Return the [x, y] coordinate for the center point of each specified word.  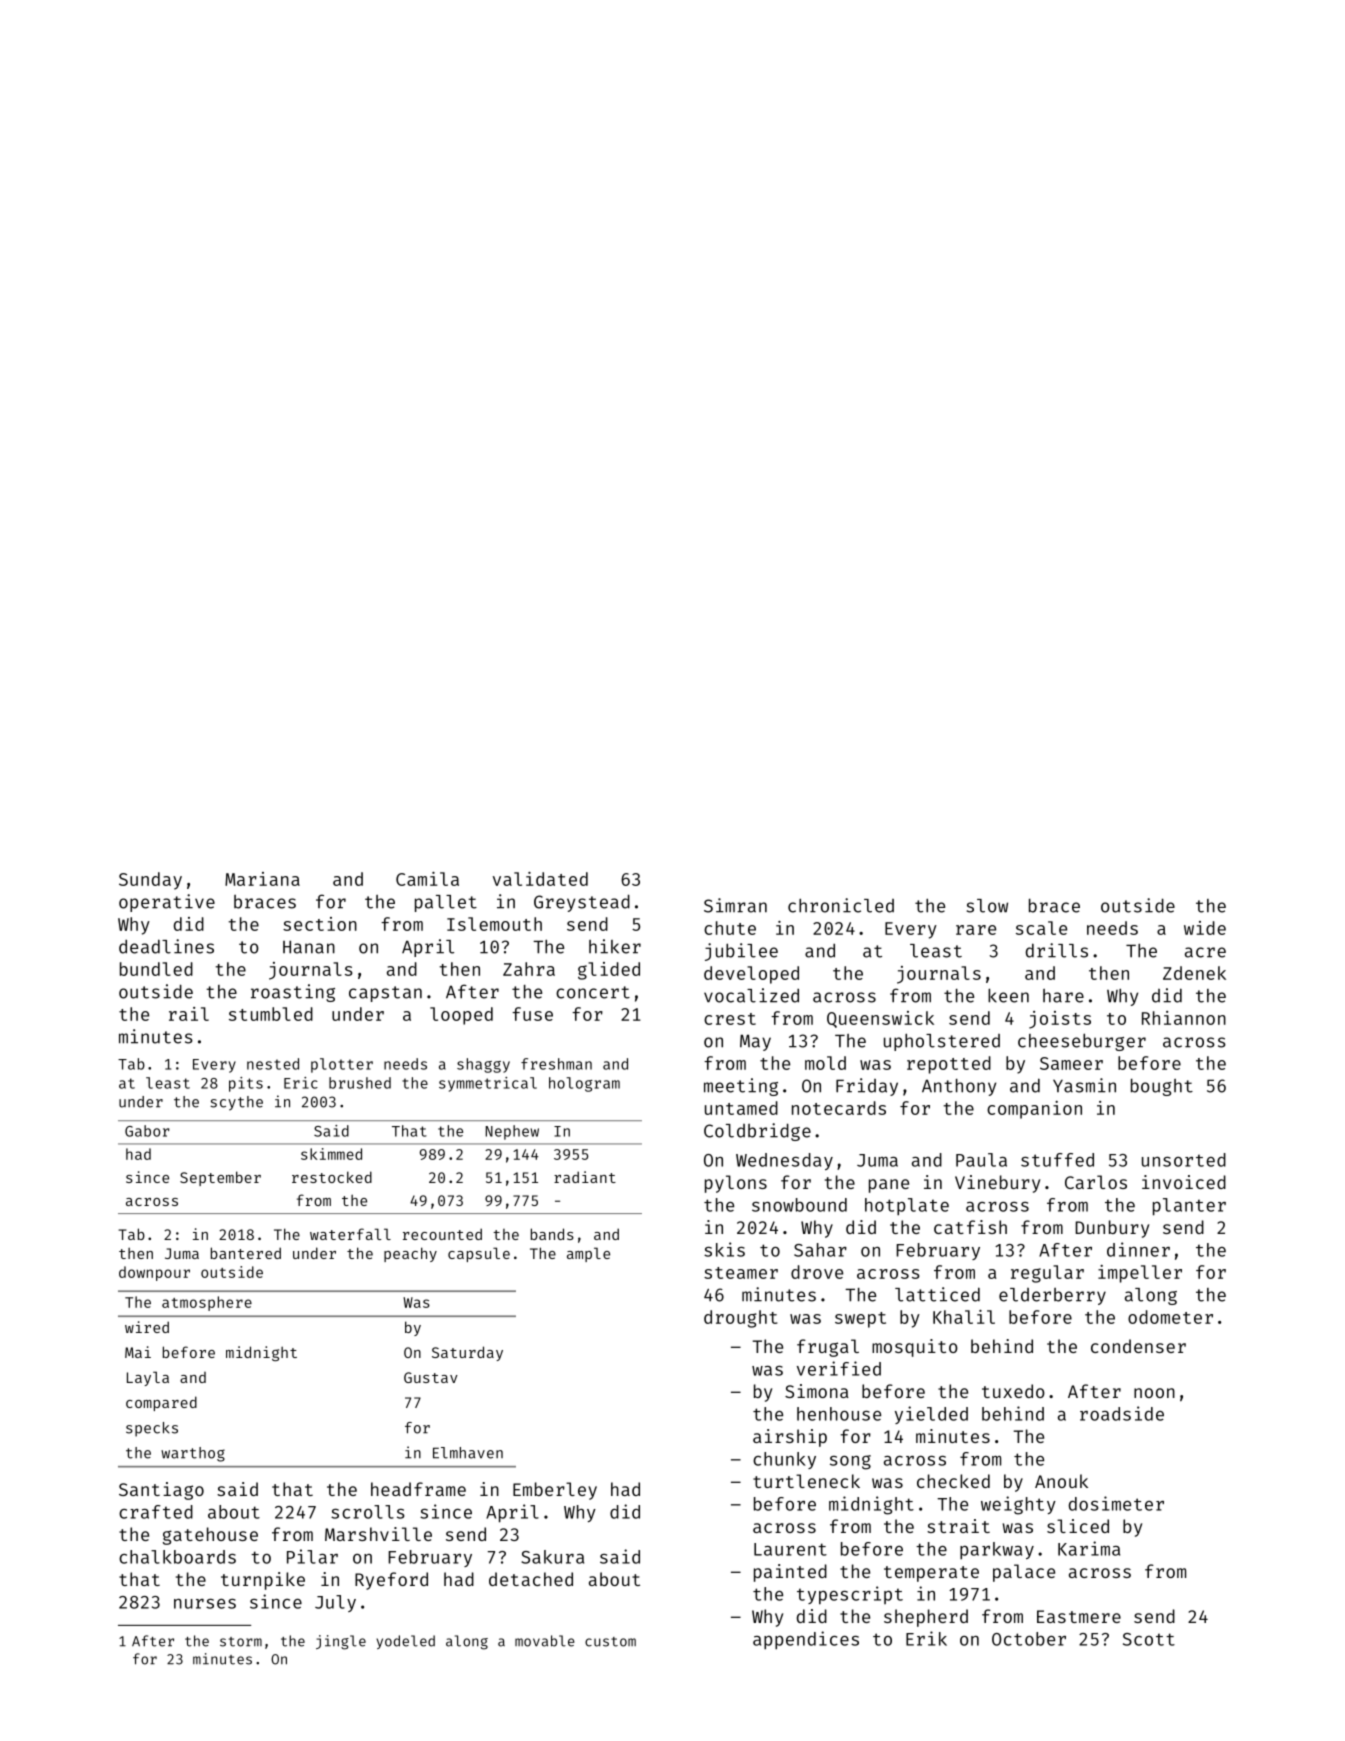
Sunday [150, 881]
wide [1205, 928]
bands [552, 1234]
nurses [205, 1604]
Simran [735, 905]
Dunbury [1112, 1229]
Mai [138, 1352]
